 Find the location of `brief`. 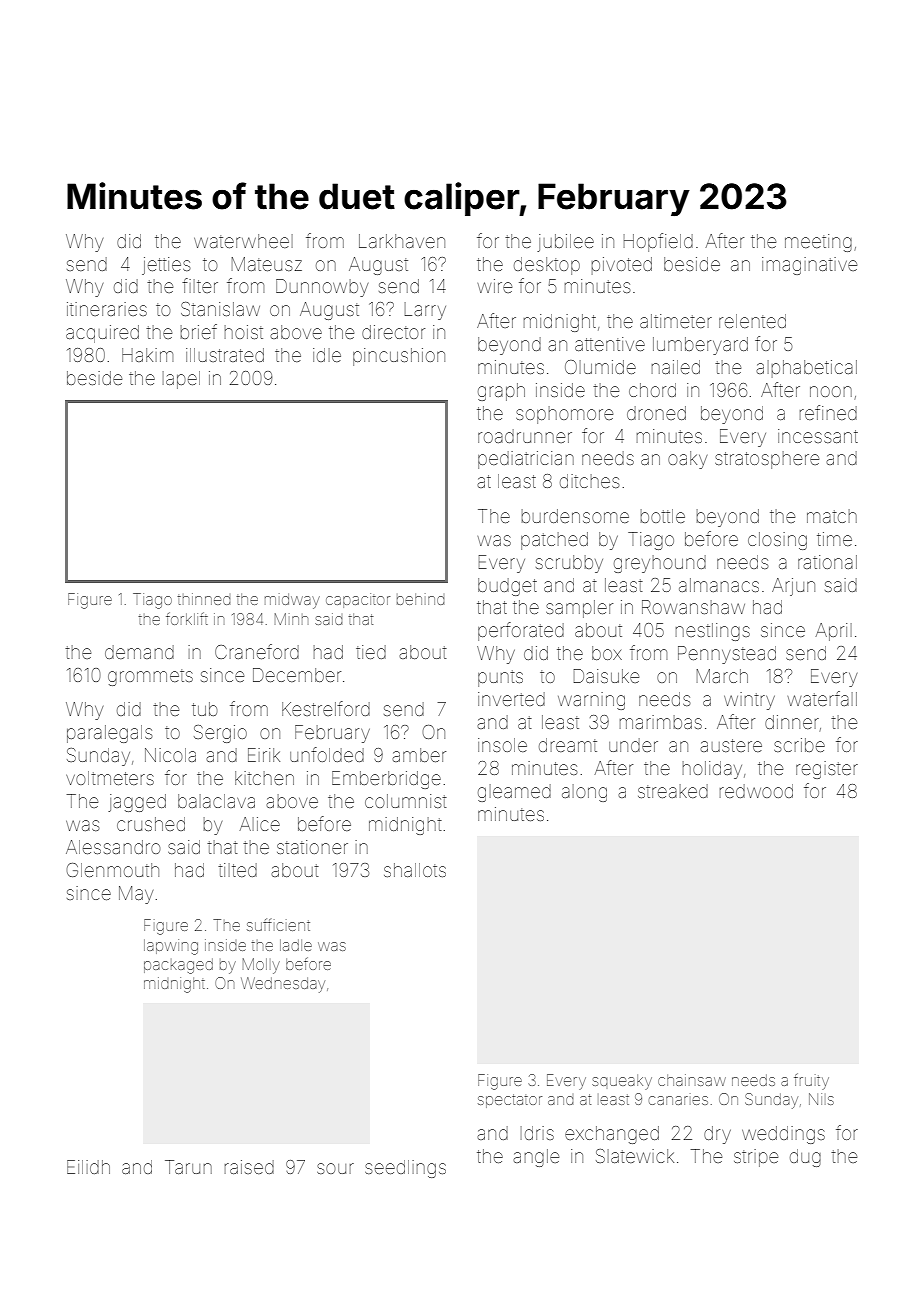

brief is located at coordinates (199, 331).
